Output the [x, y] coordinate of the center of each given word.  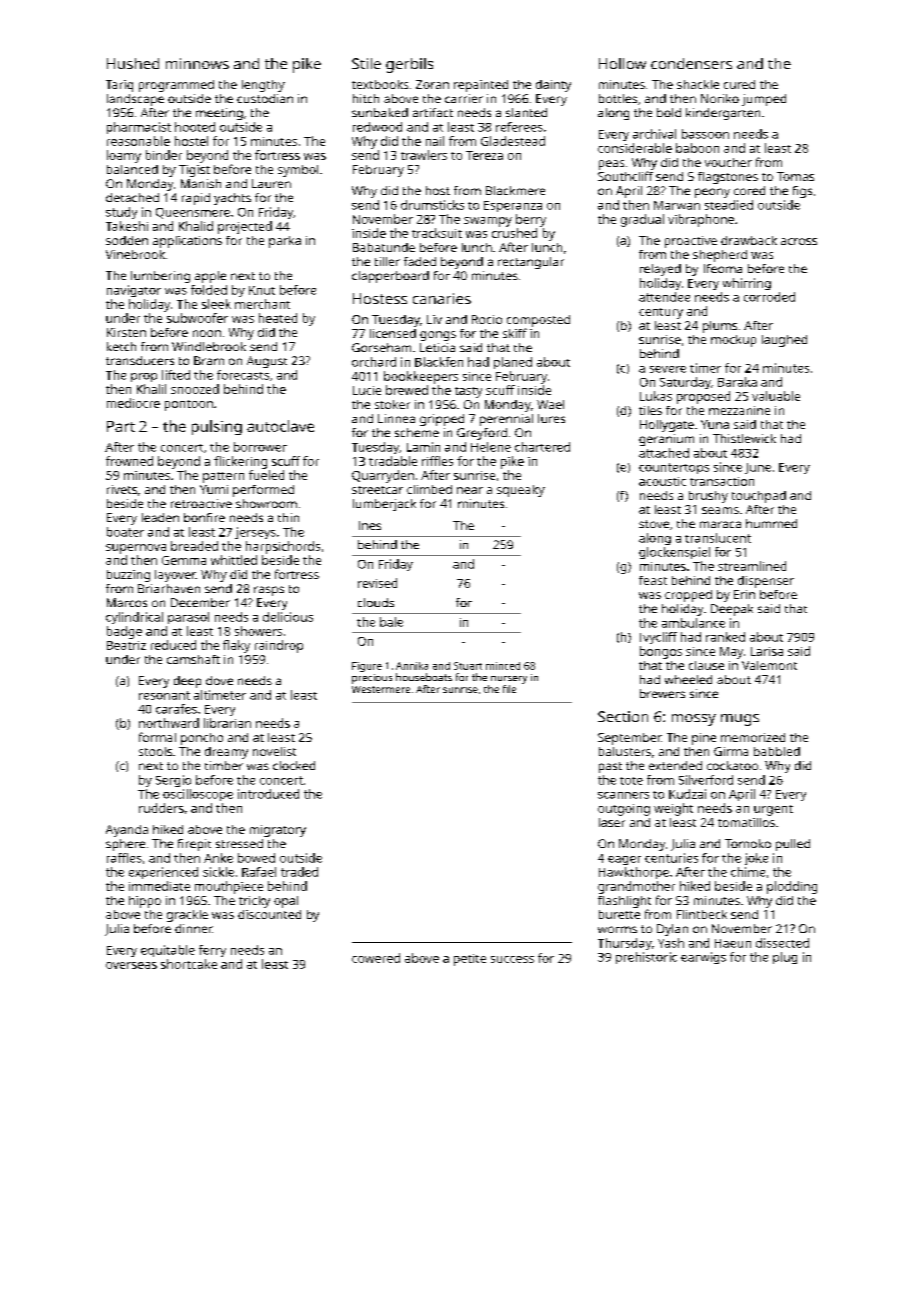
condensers [691, 63]
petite [470, 960]
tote [631, 781]
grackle [187, 916]
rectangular [531, 263]
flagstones [728, 178]
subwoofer [197, 318]
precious [372, 679]
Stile [366, 63]
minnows [197, 63]
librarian [227, 723]
